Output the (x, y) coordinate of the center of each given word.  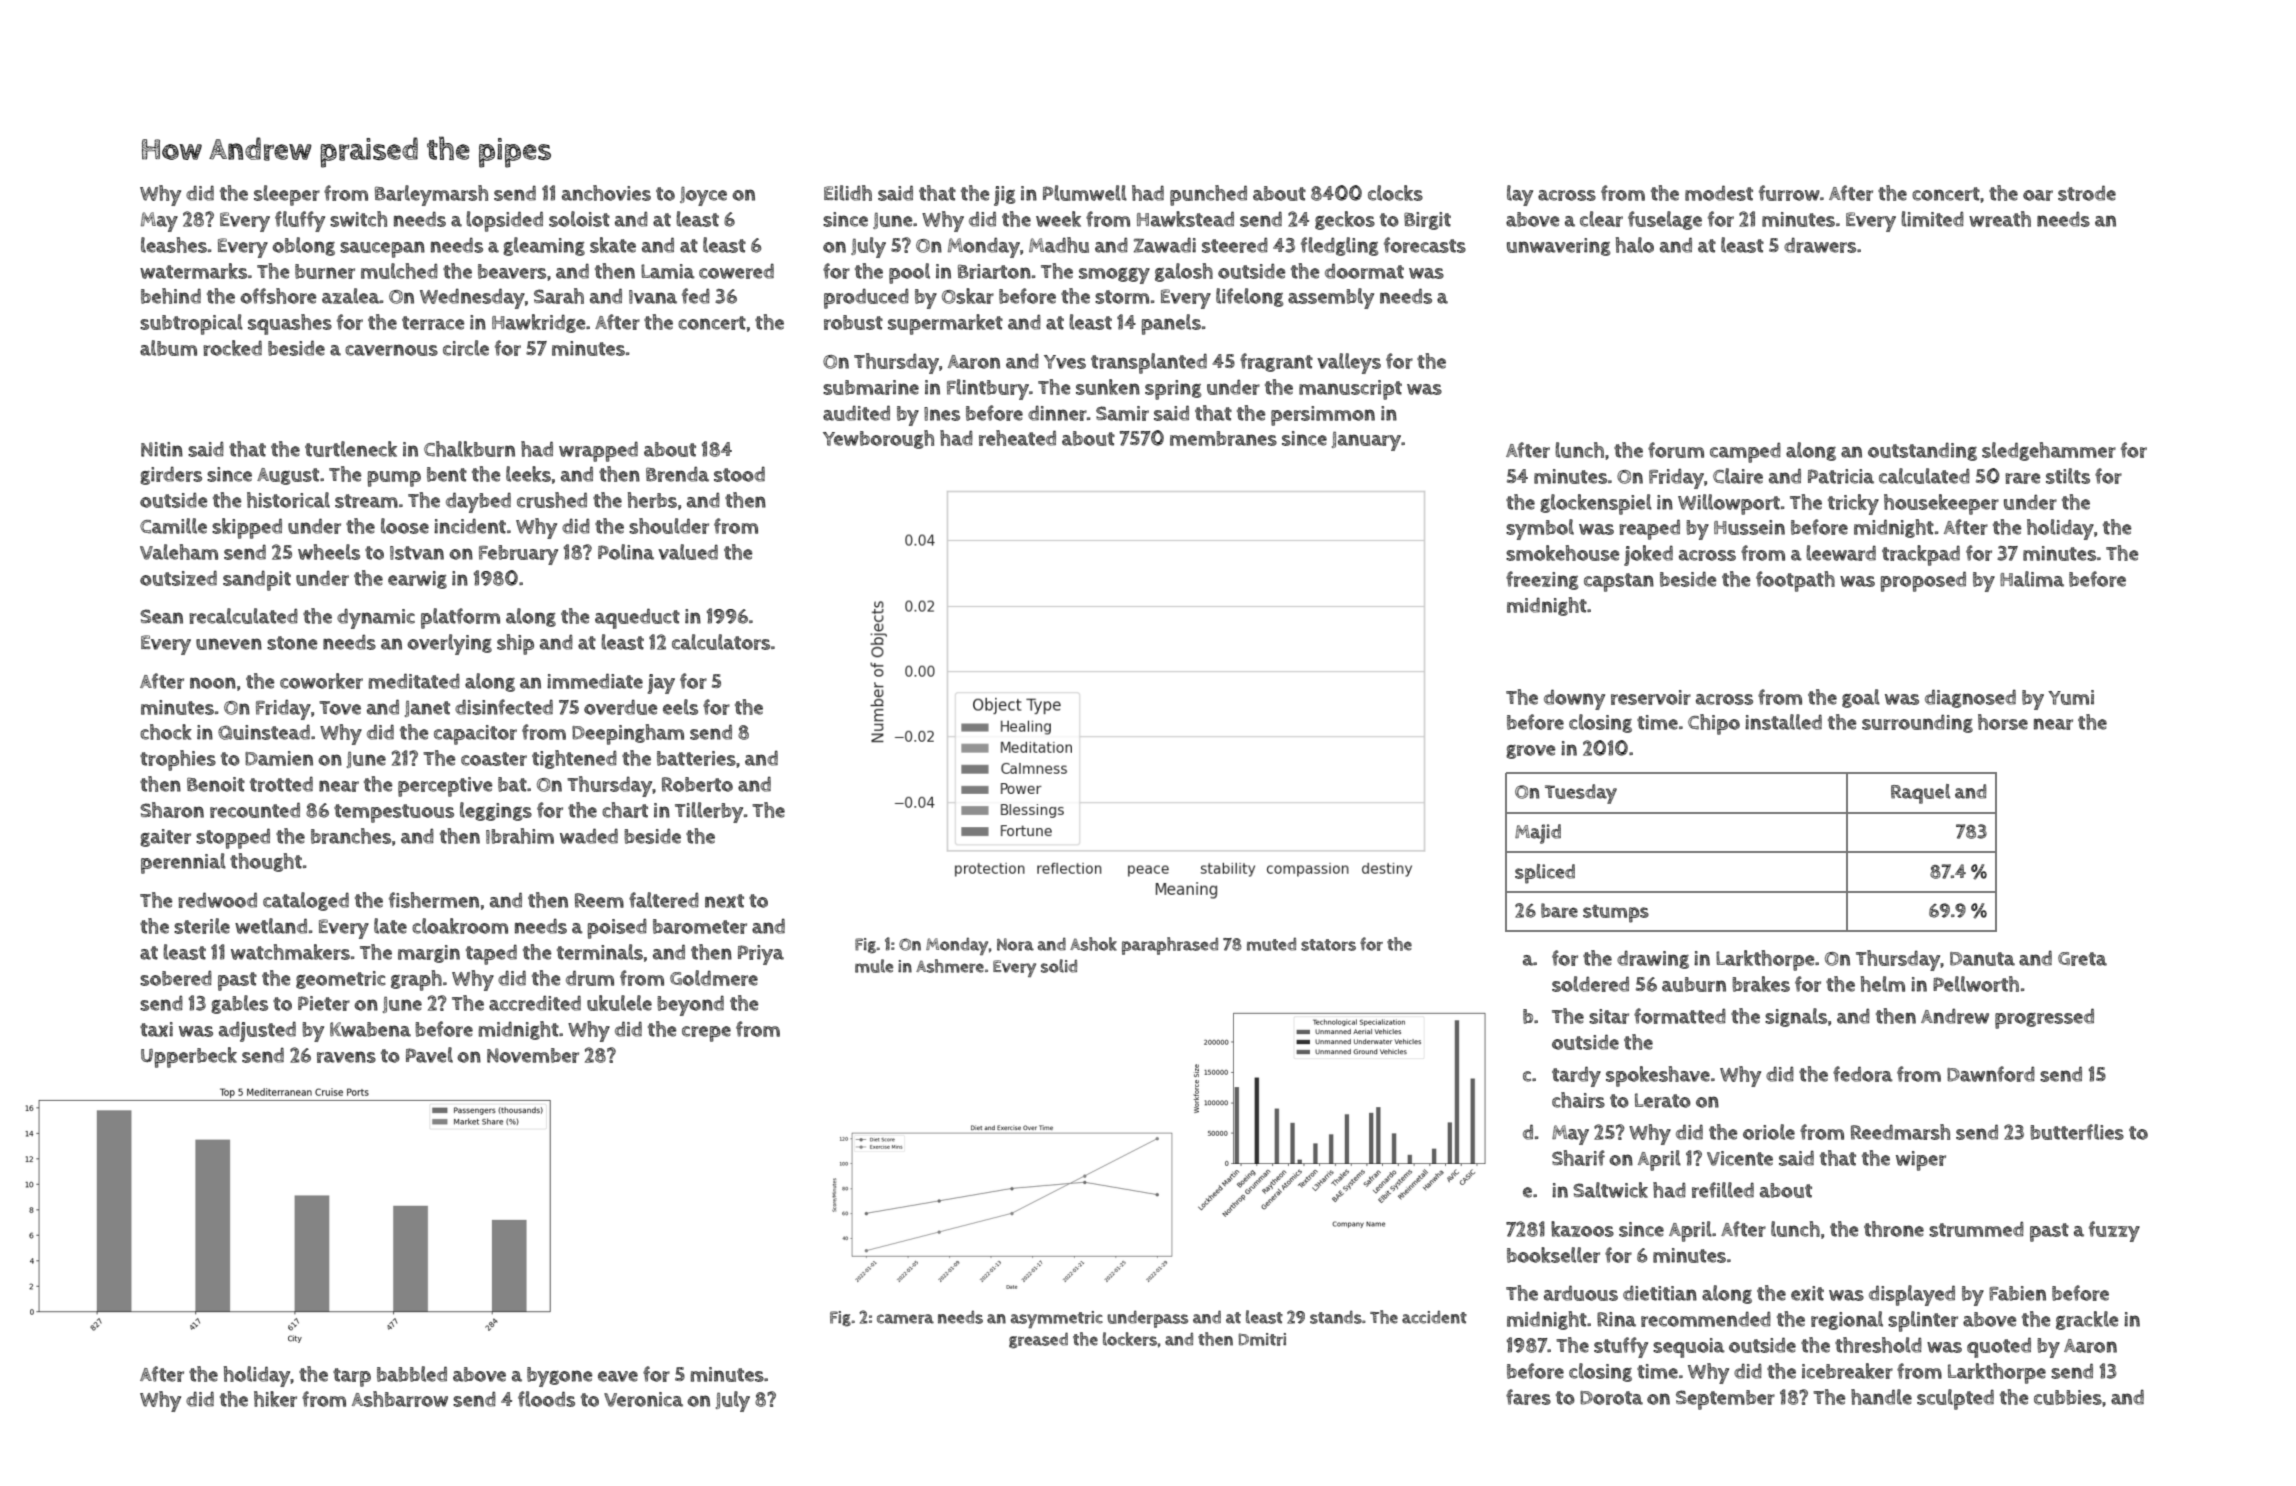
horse (2003, 722)
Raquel (1920, 794)
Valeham (179, 552)
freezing (1542, 580)
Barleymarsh (431, 195)
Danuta (1982, 959)
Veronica (643, 1399)
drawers (1820, 245)
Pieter (324, 1003)
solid (1059, 966)
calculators (721, 642)
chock (166, 732)
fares (1528, 1397)
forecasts (1425, 245)
